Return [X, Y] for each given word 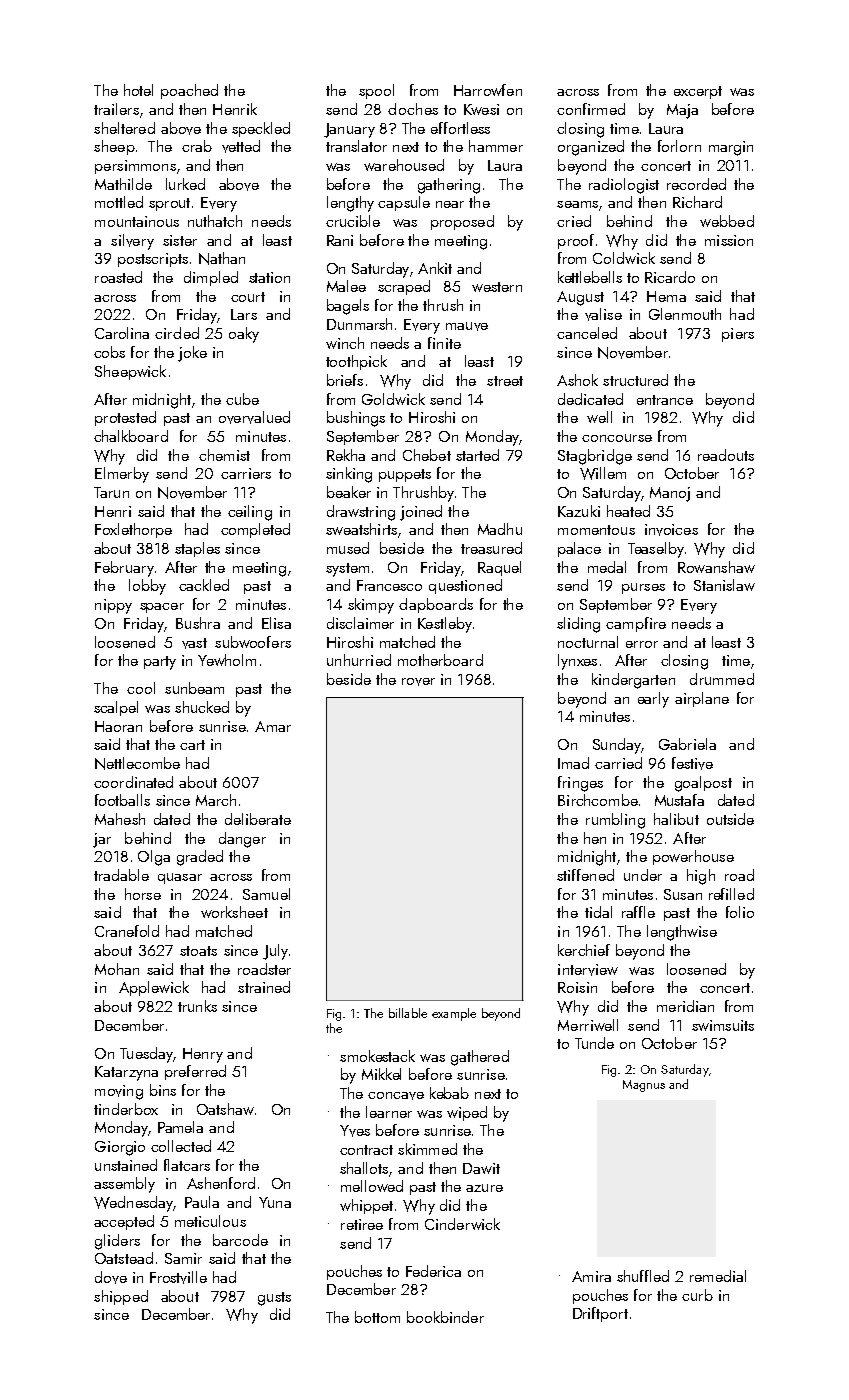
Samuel [266, 894]
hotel [138, 90]
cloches [413, 109]
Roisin [577, 987]
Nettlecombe [137, 763]
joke [192, 354]
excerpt [698, 92]
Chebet [427, 455]
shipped [121, 1297]
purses [643, 588]
